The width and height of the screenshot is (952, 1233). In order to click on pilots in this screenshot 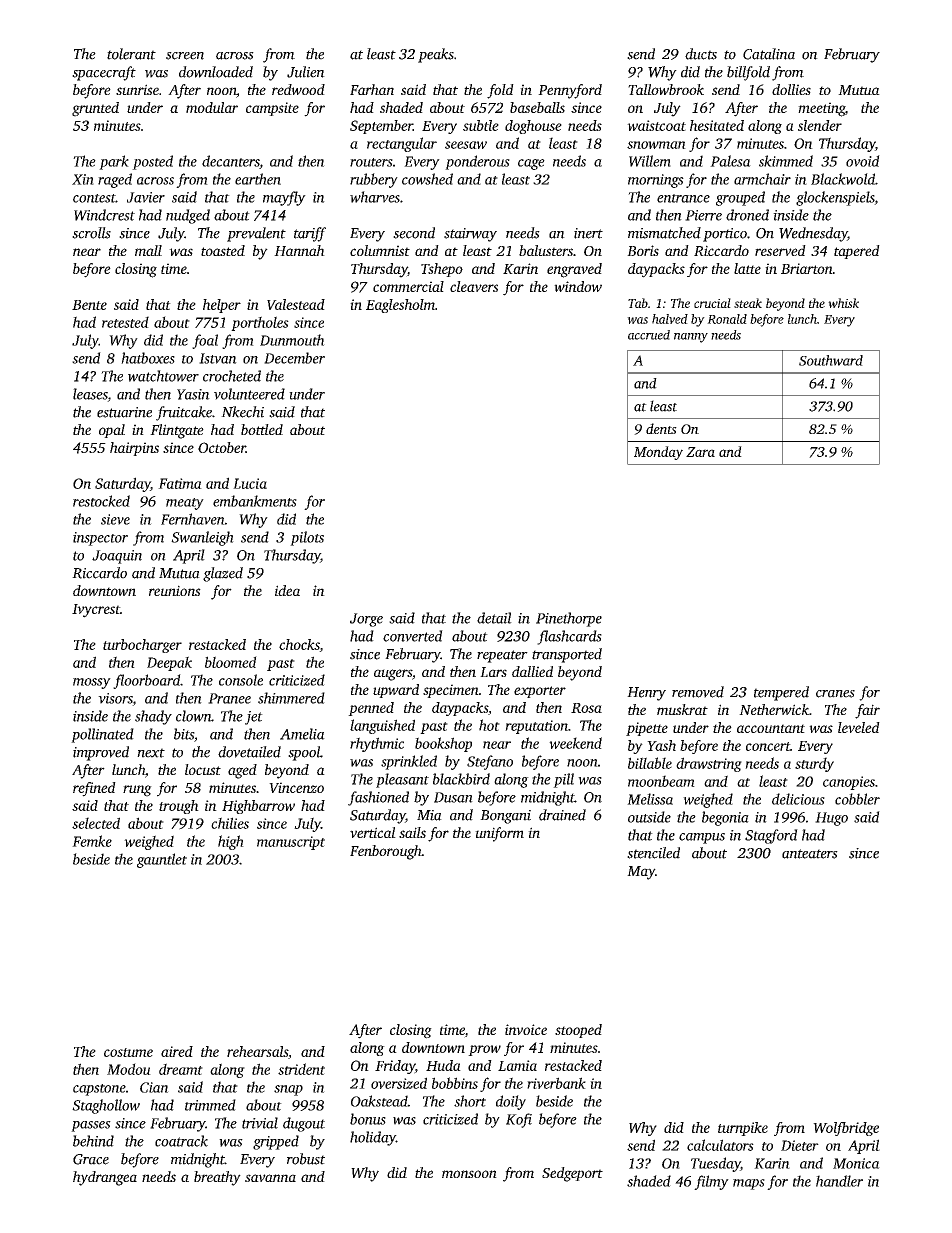, I will do `click(307, 538)`.
